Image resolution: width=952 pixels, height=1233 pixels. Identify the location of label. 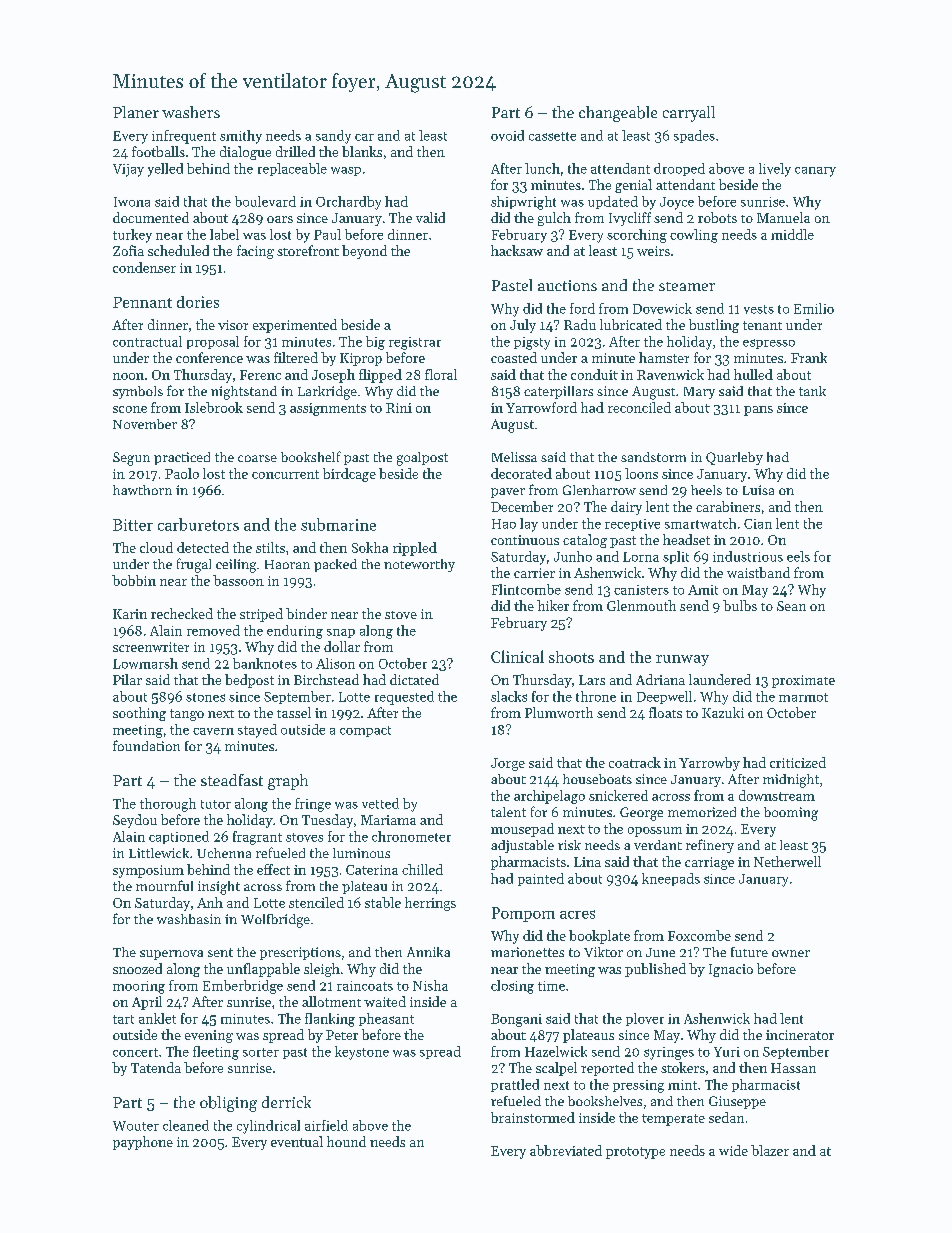
(224, 234).
